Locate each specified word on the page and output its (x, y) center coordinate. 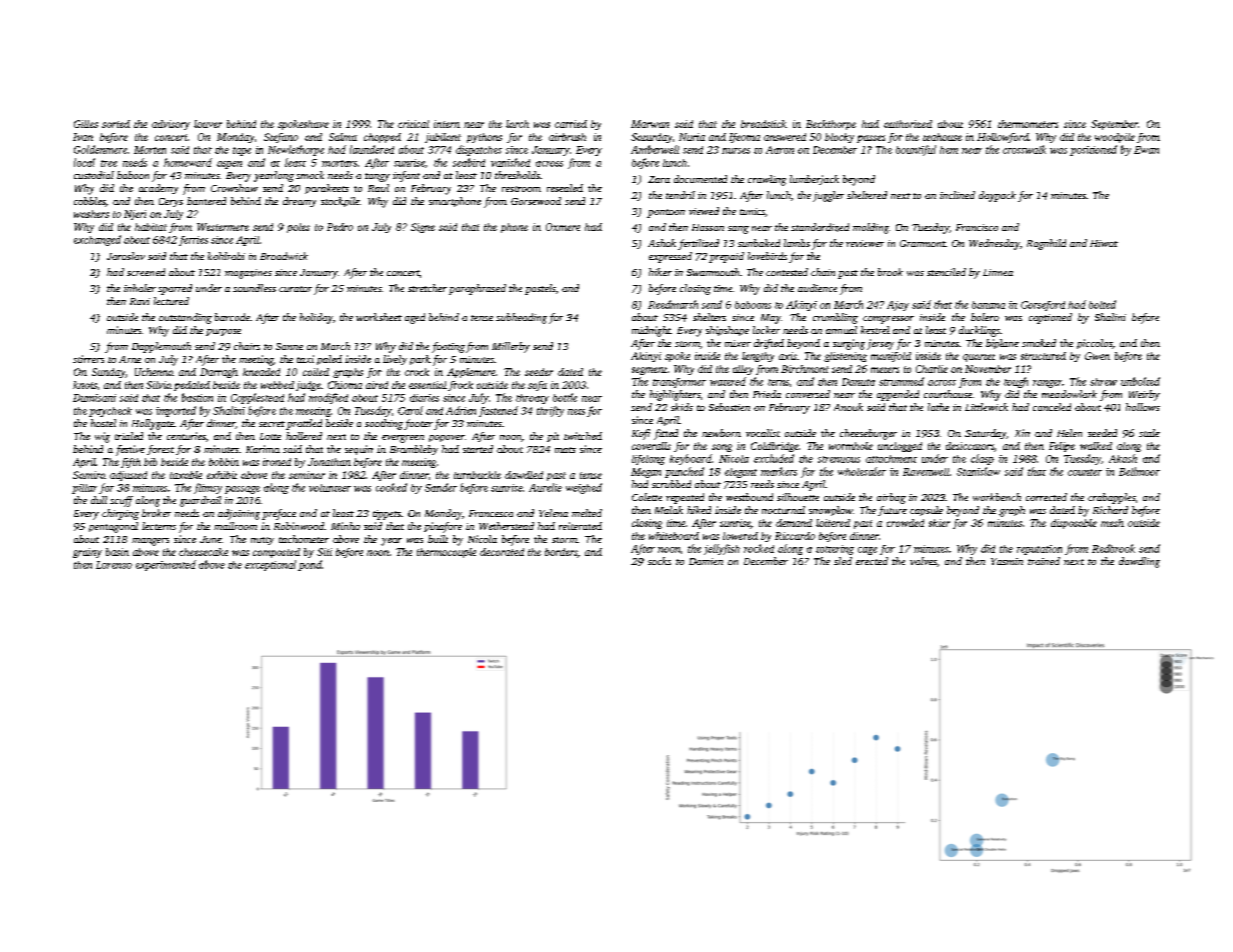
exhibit (222, 475)
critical (413, 124)
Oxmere (563, 227)
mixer (738, 343)
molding (871, 228)
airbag (891, 498)
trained (1044, 561)
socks (659, 561)
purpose (223, 332)
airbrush (567, 137)
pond (310, 565)
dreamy (299, 202)
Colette (647, 497)
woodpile (1115, 138)
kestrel (875, 330)
